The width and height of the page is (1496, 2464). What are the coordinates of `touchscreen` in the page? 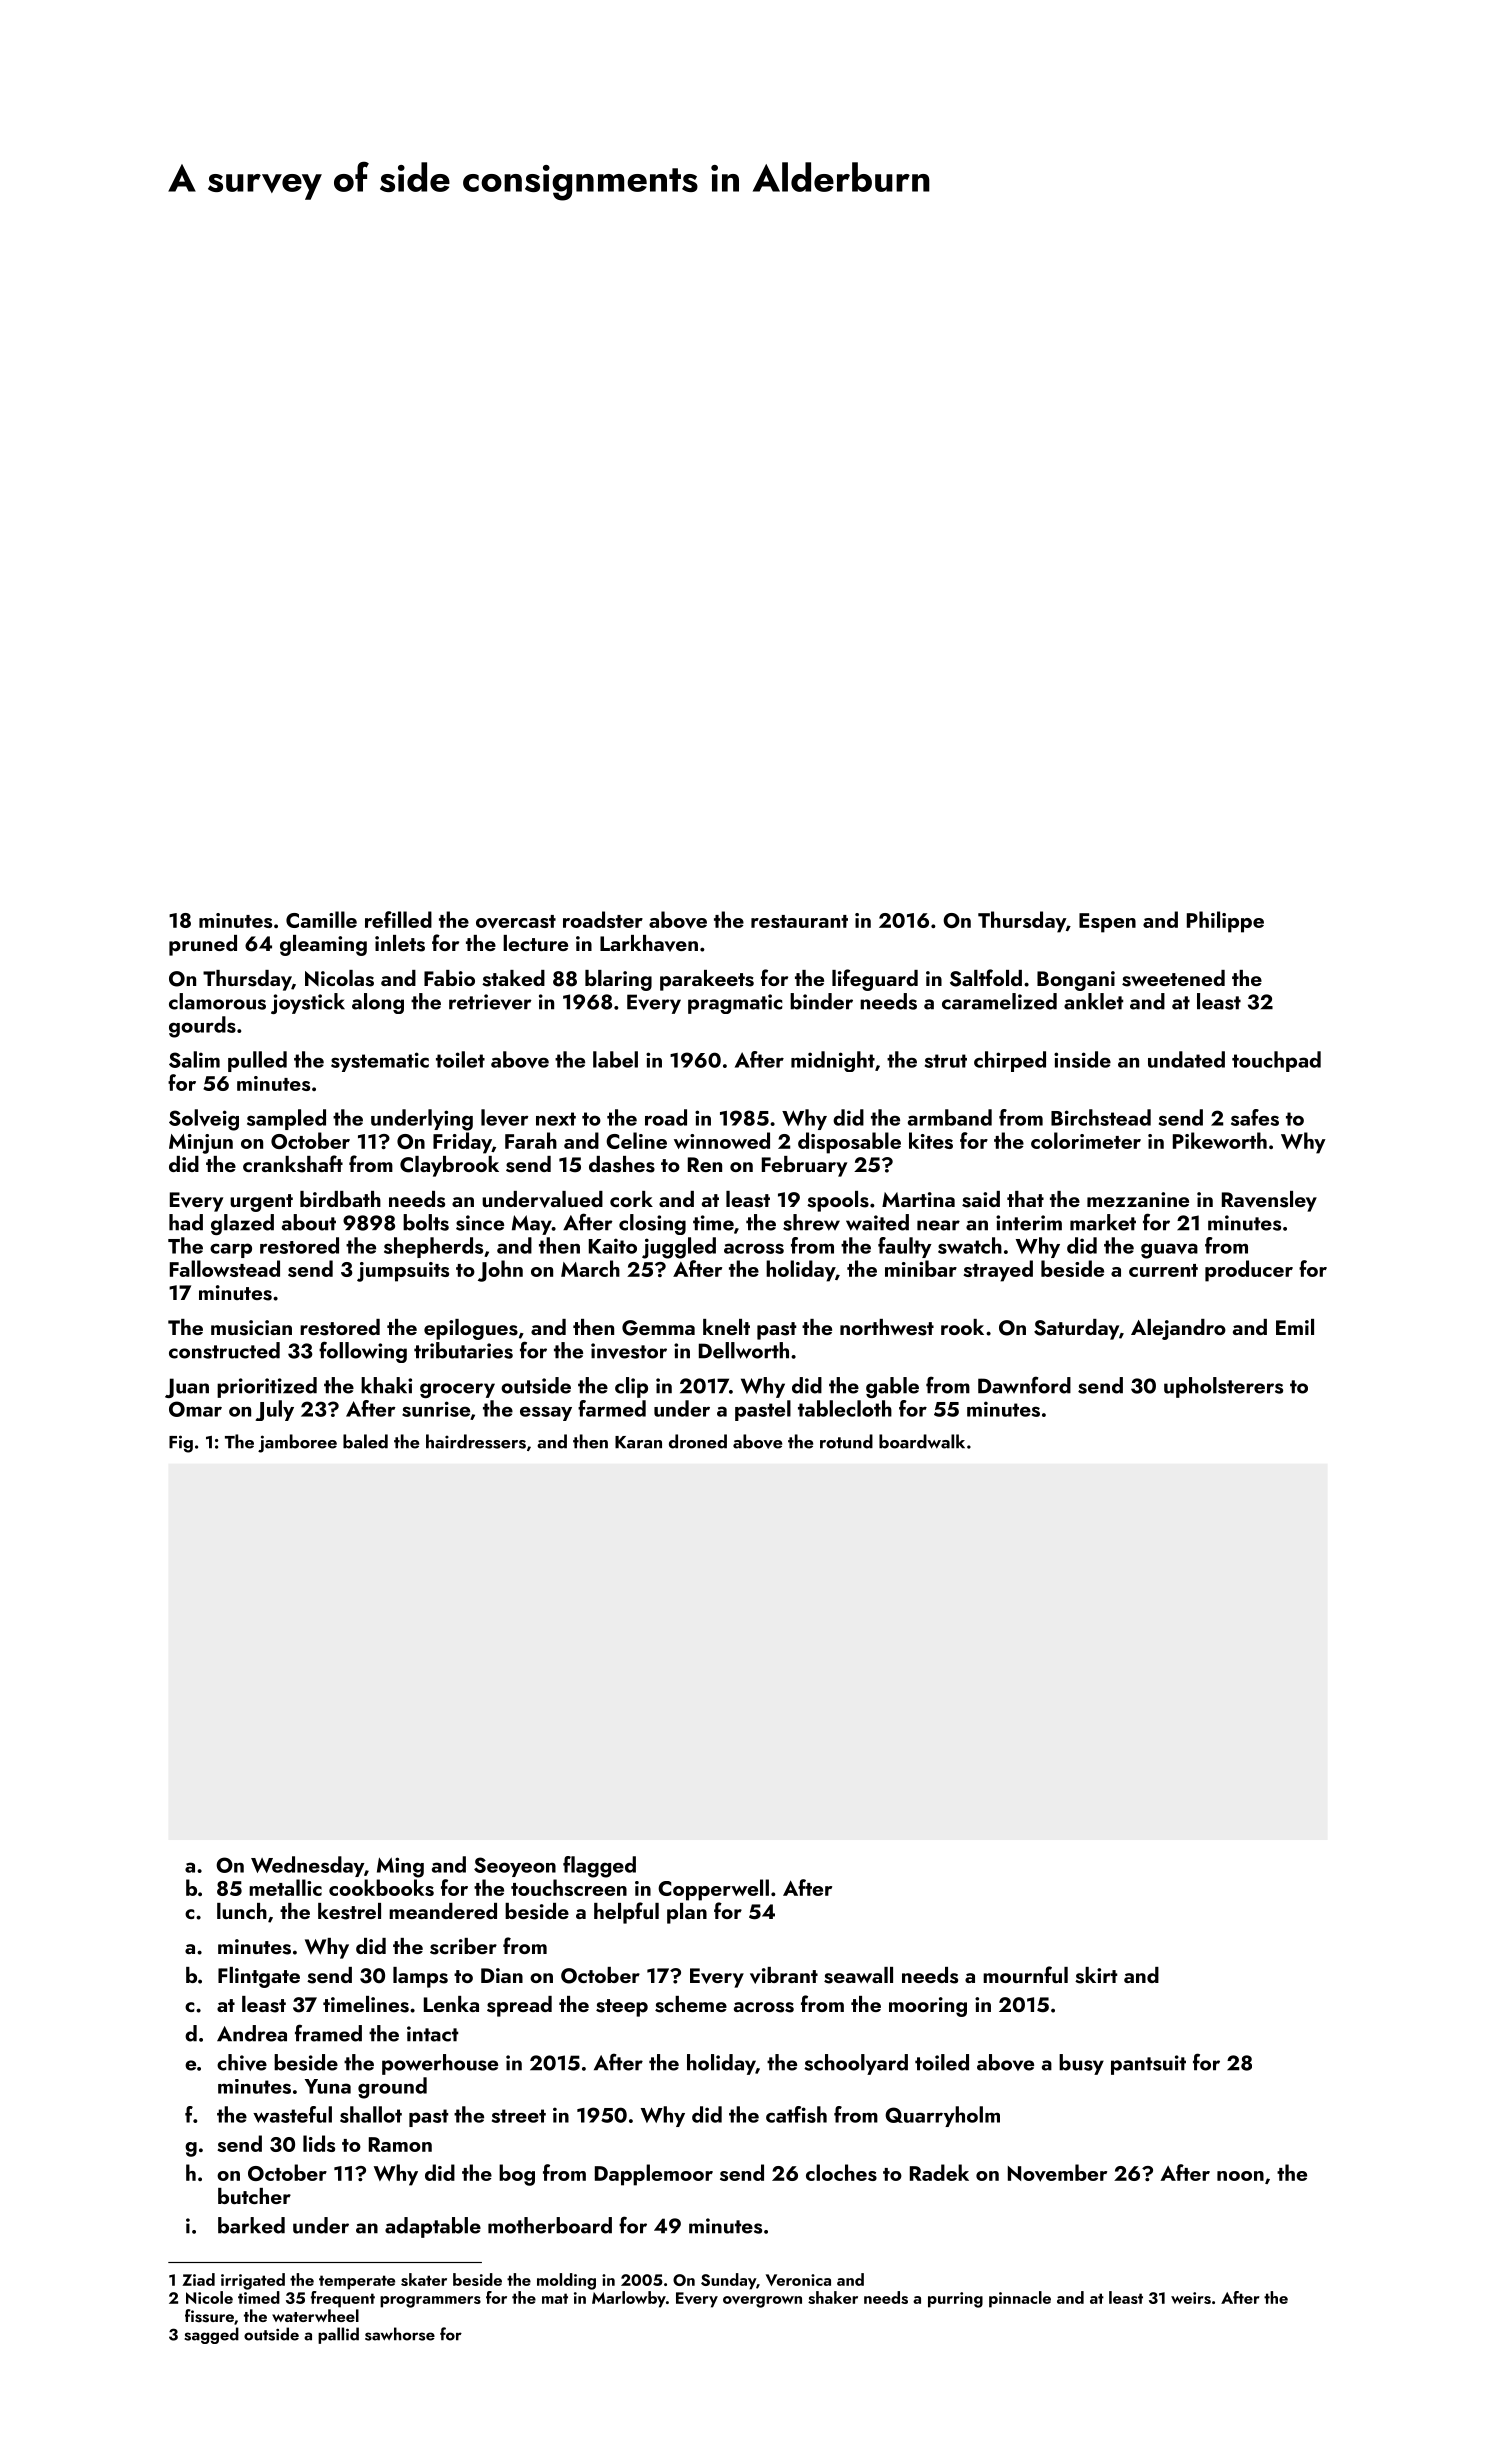 It's located at (569, 1887).
